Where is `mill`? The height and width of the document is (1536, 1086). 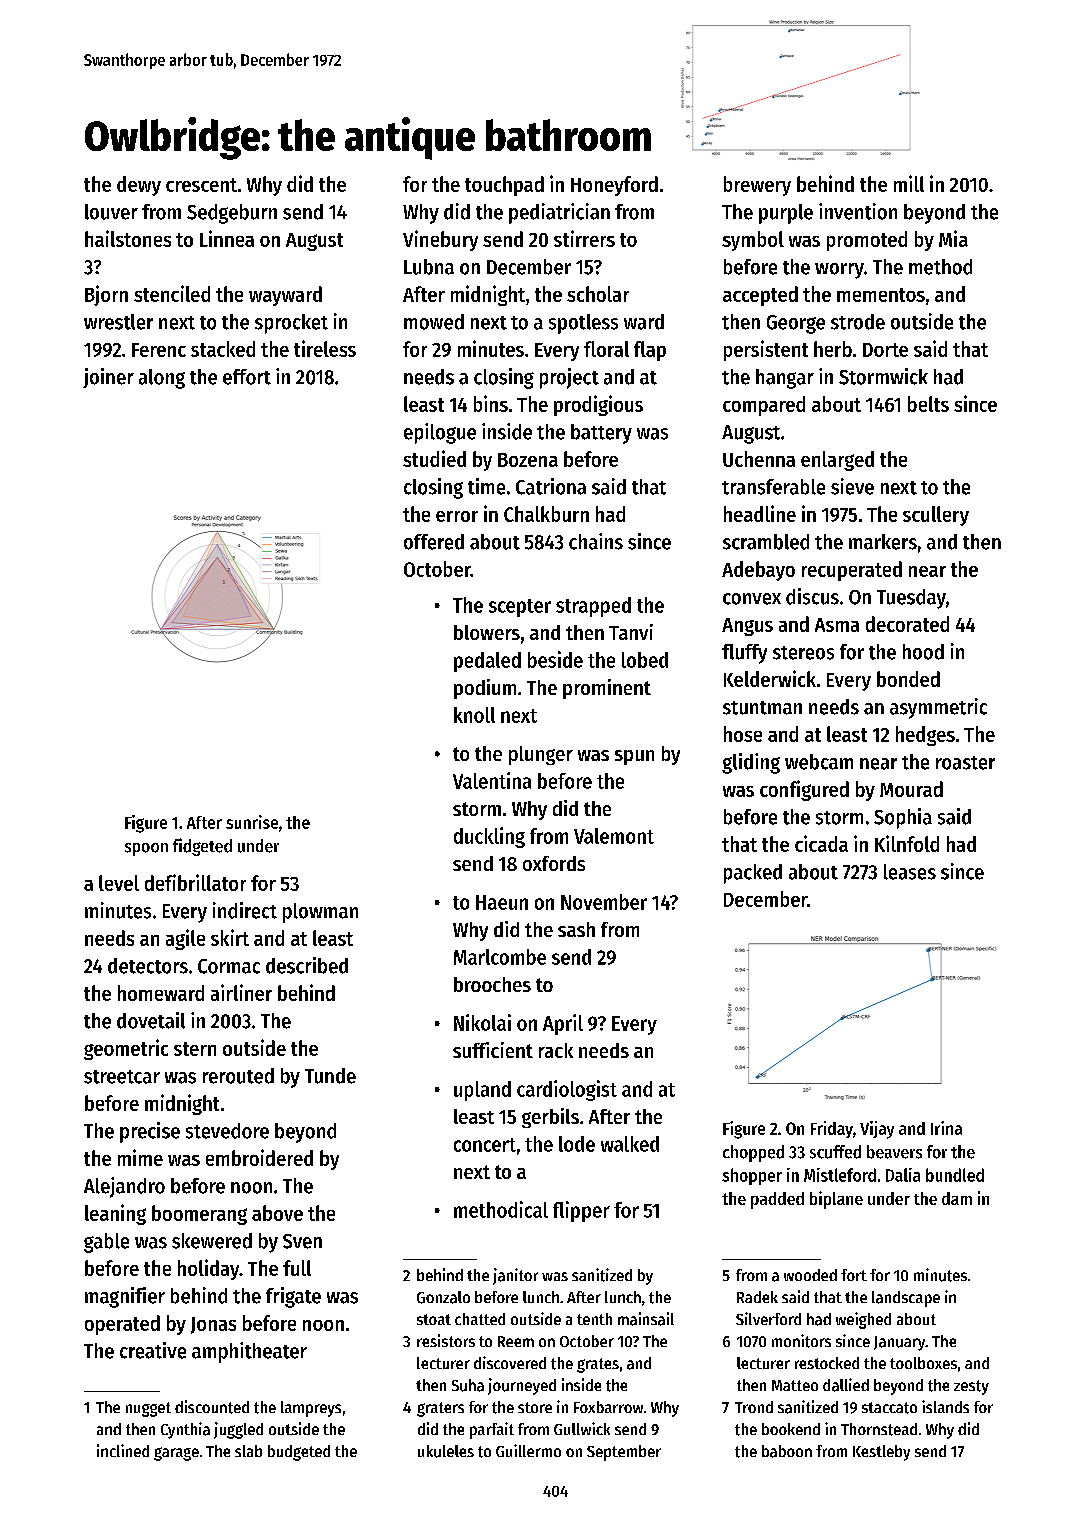 mill is located at coordinates (909, 183).
